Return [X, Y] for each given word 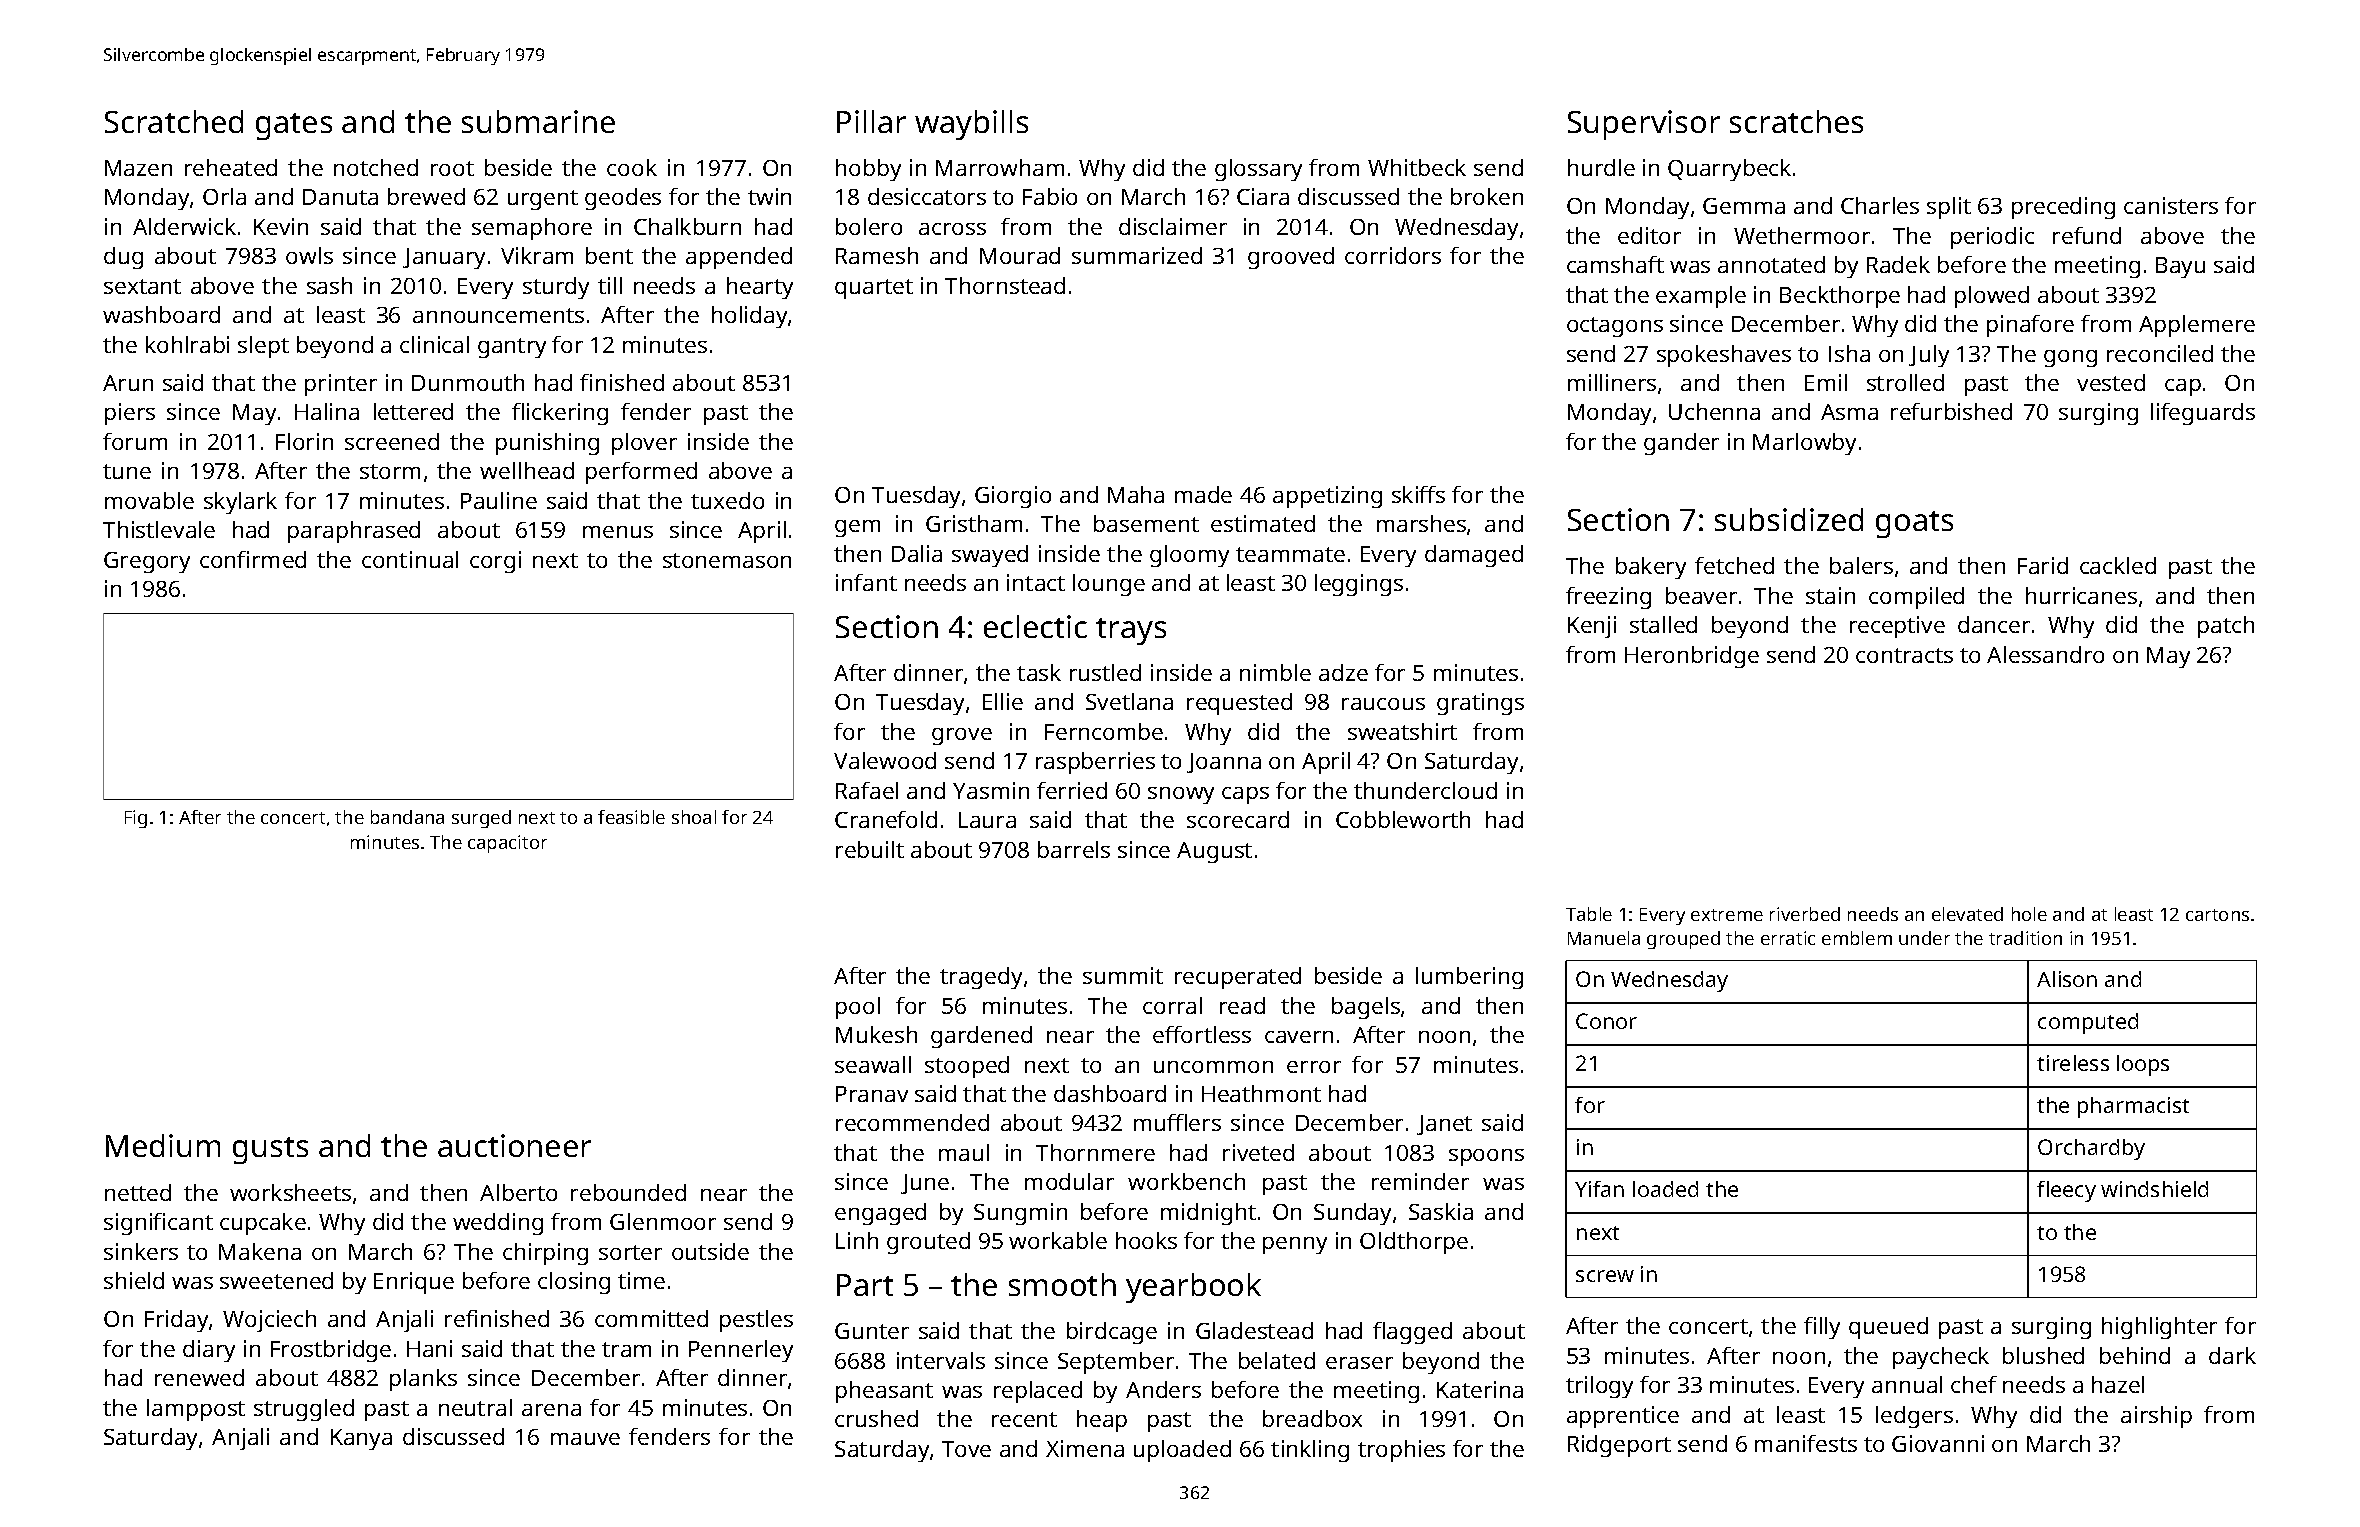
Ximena [1085, 1448]
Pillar [871, 121]
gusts [270, 1150]
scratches [1796, 121]
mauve [585, 1439]
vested [2111, 382]
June [925, 1184]
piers [130, 414]
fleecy [2066, 1191]
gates [294, 126]
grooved [1291, 258]
